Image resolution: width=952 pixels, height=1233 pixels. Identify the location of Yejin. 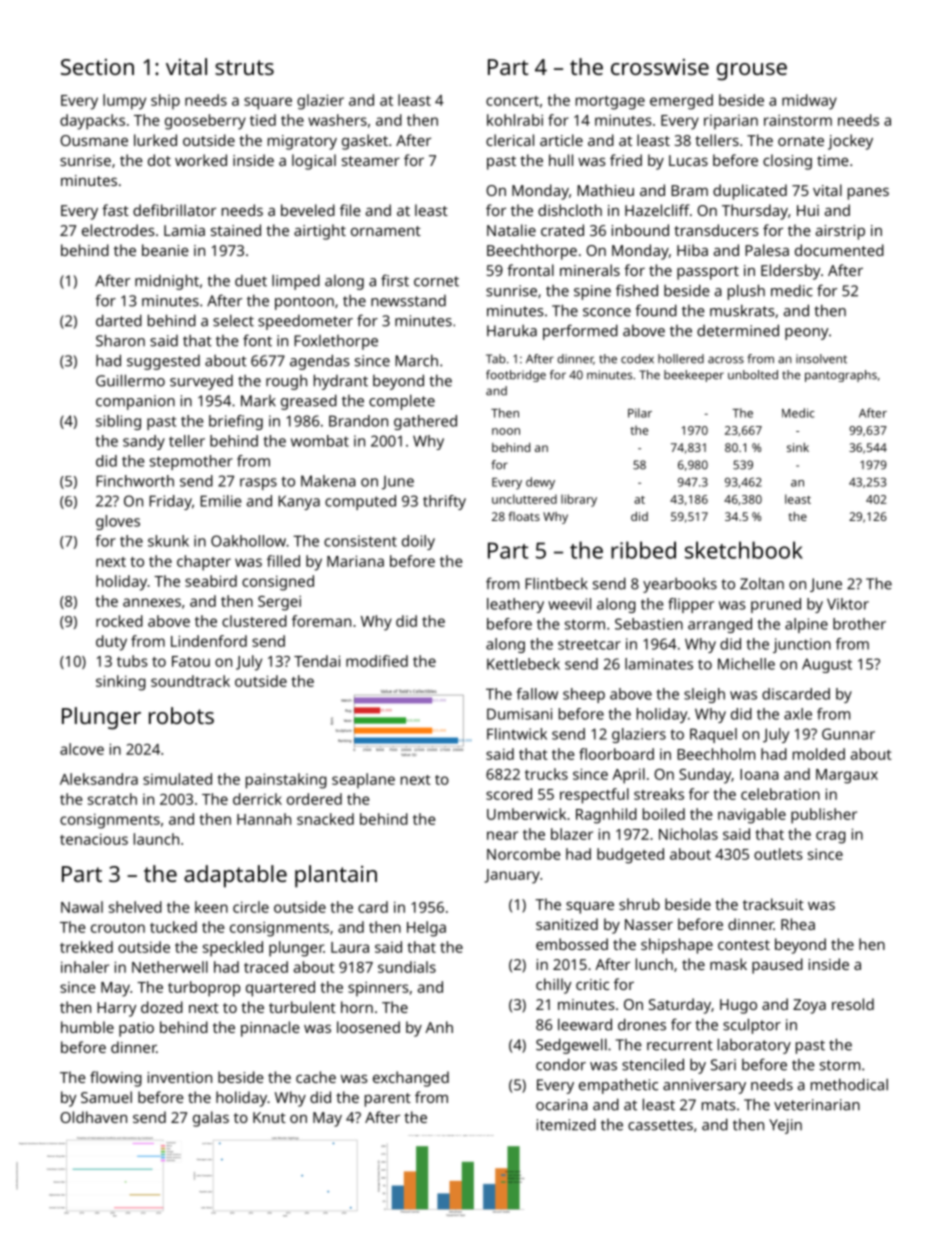
(785, 1126).
